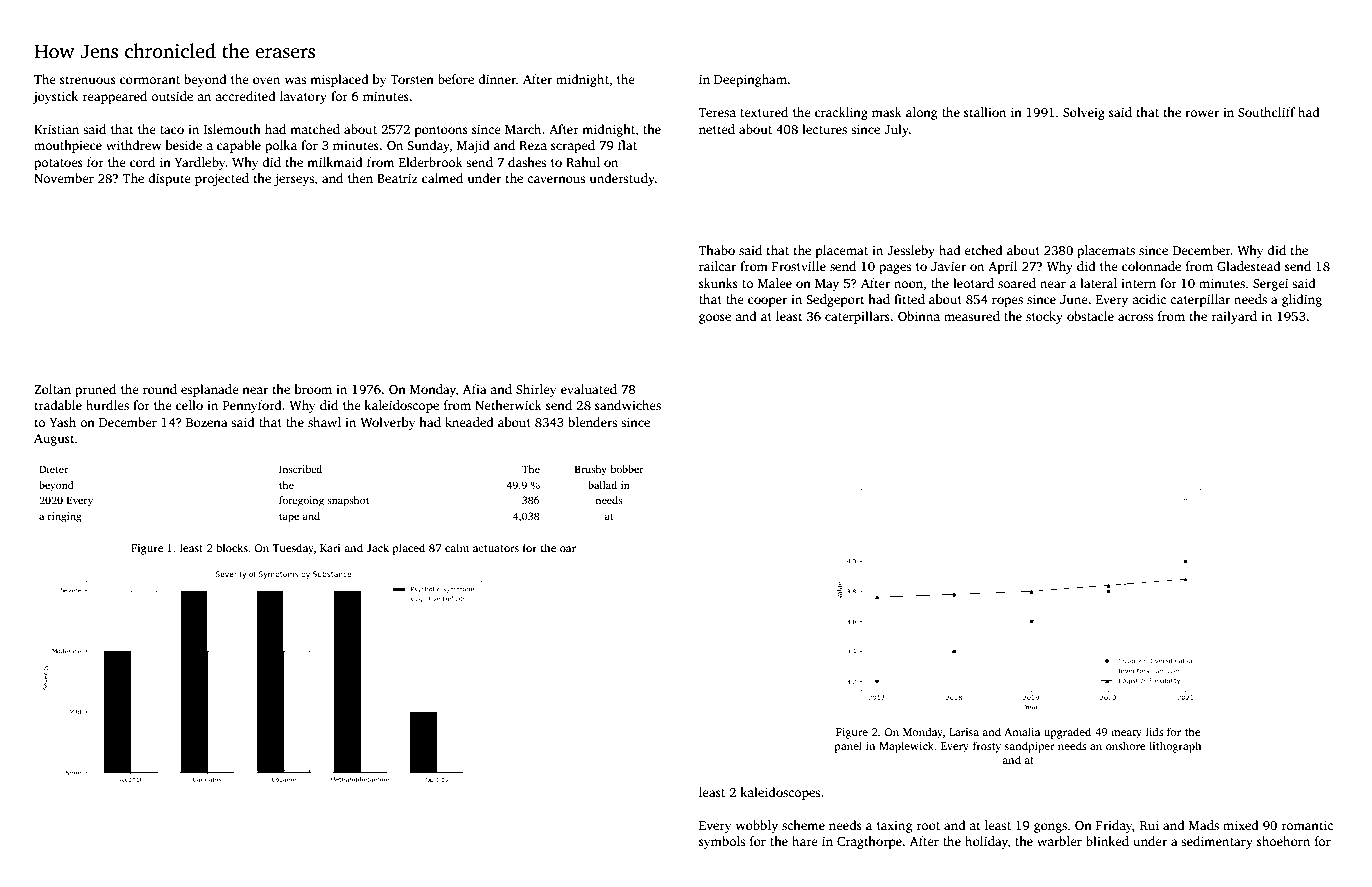  Describe the element at coordinates (750, 80) in the screenshot. I see `Deepingham` at that location.
